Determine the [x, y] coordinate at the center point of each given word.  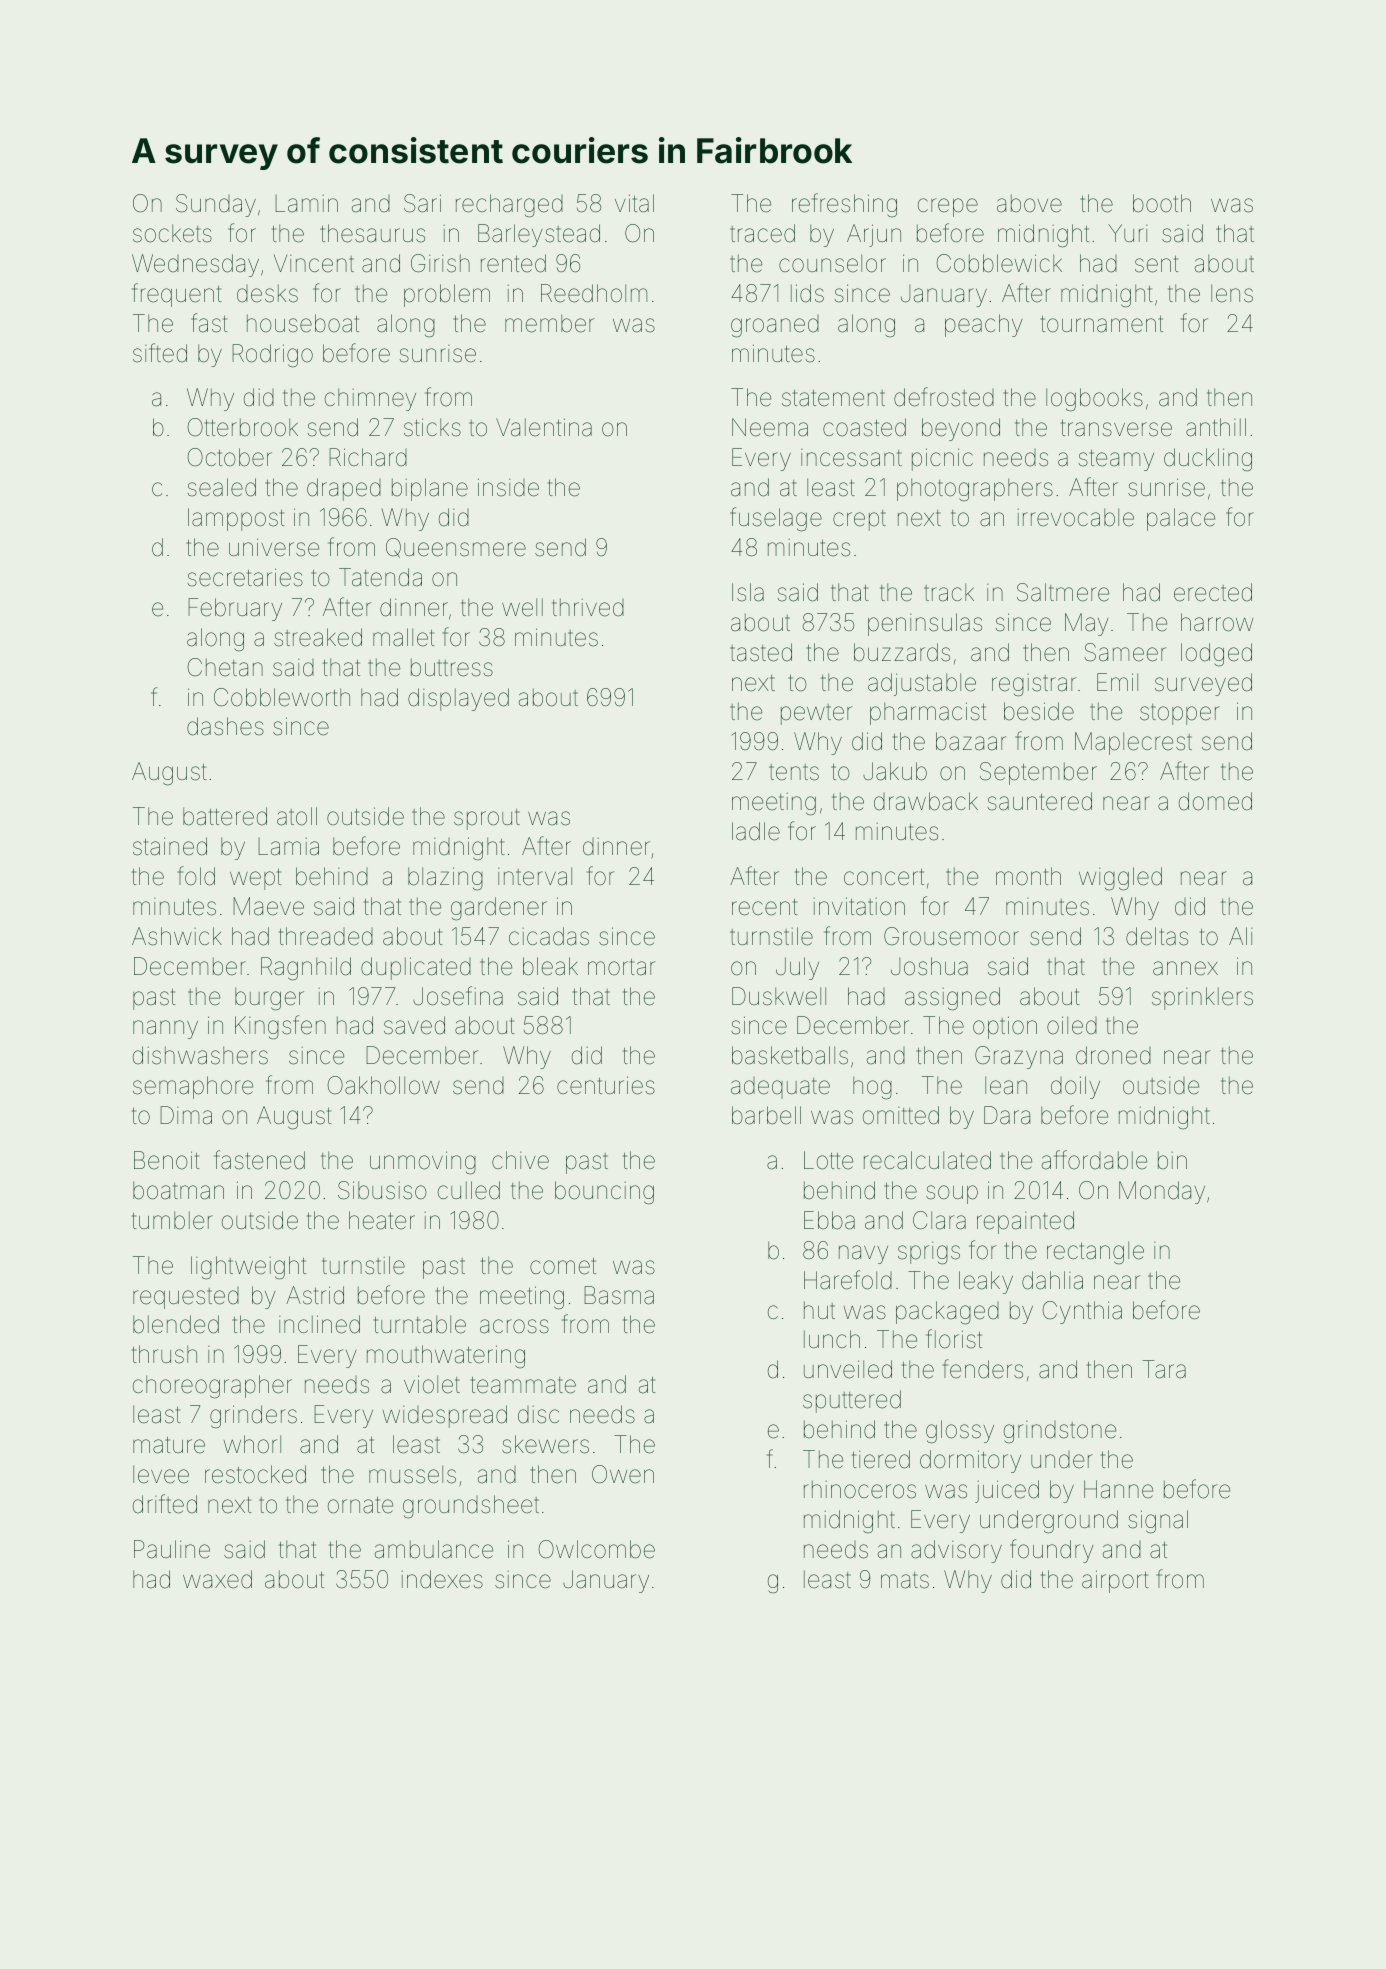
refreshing [844, 205]
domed [1215, 801]
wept [256, 879]
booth [1162, 203]
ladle [756, 831]
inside [508, 487]
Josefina [458, 996]
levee [161, 1474]
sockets [172, 233]
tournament [1101, 324]
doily [1075, 1087]
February [235, 609]
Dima [186, 1115]
